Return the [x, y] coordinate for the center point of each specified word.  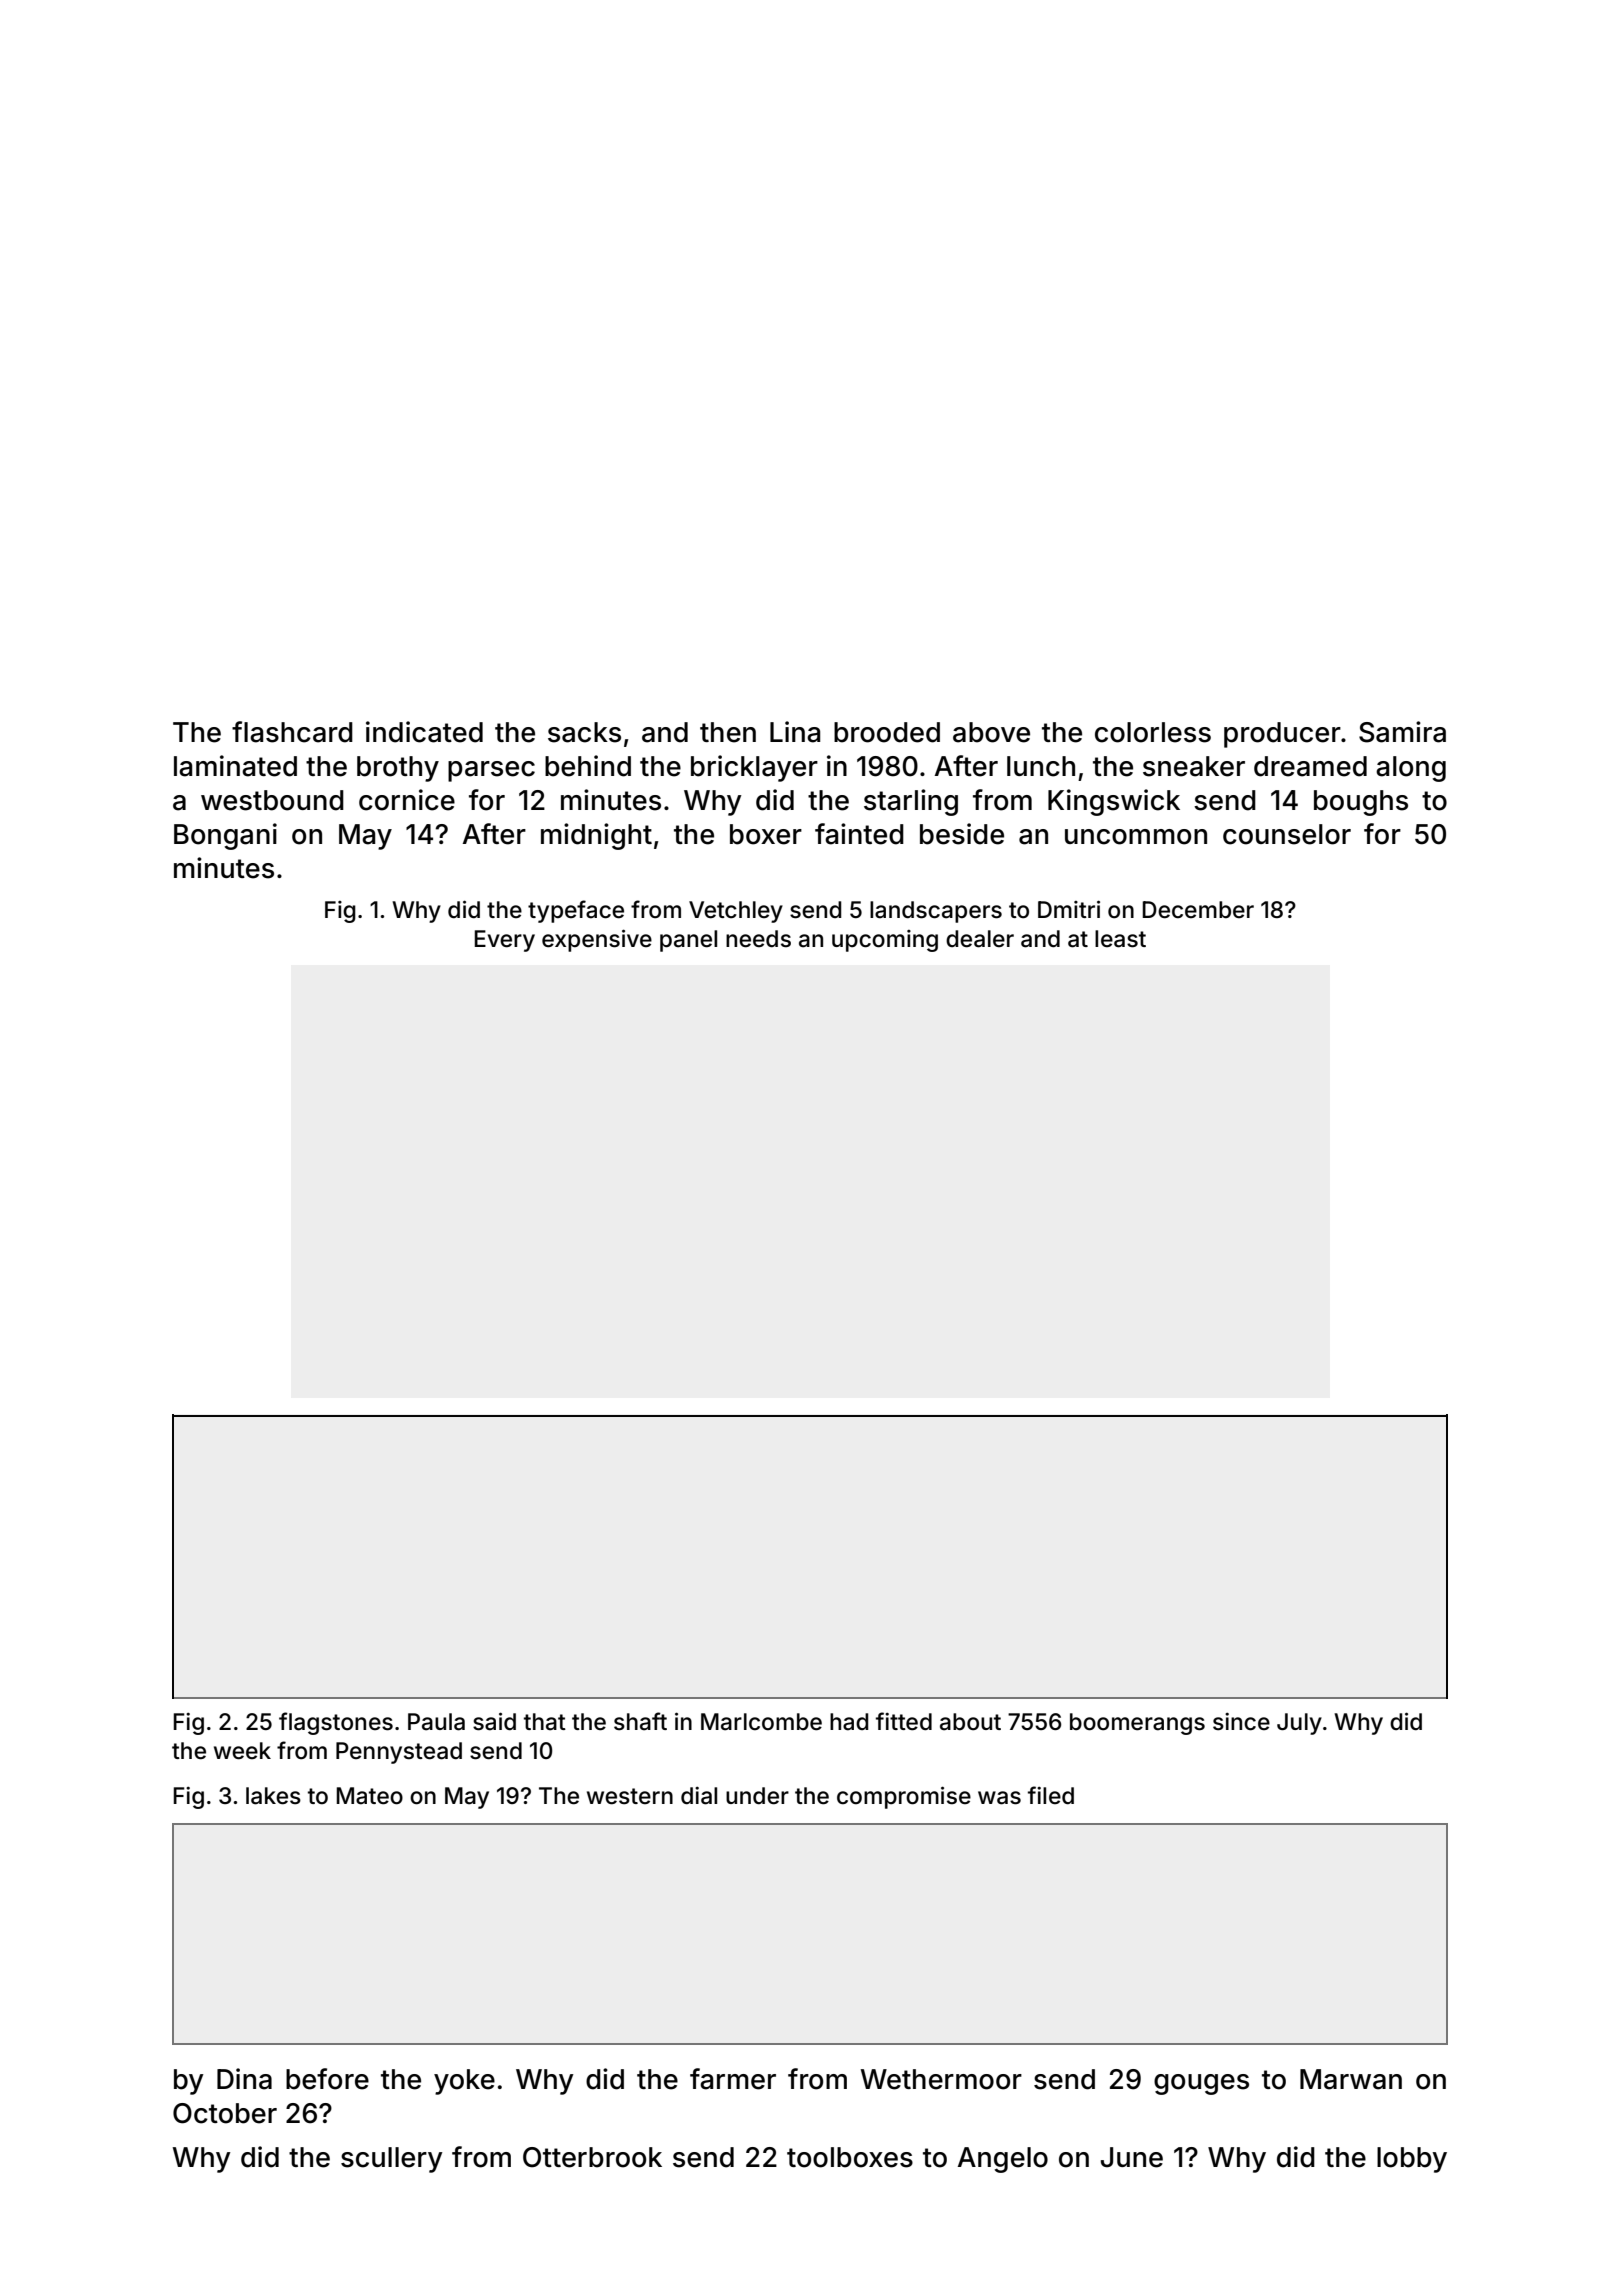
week [242, 1751]
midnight [596, 836]
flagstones [336, 1723]
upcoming [885, 941]
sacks [584, 732]
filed [1051, 1795]
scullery [392, 2160]
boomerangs [1137, 1724]
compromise [904, 1797]
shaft [640, 1721]
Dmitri [1069, 909]
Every [505, 941]
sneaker [1194, 766]
